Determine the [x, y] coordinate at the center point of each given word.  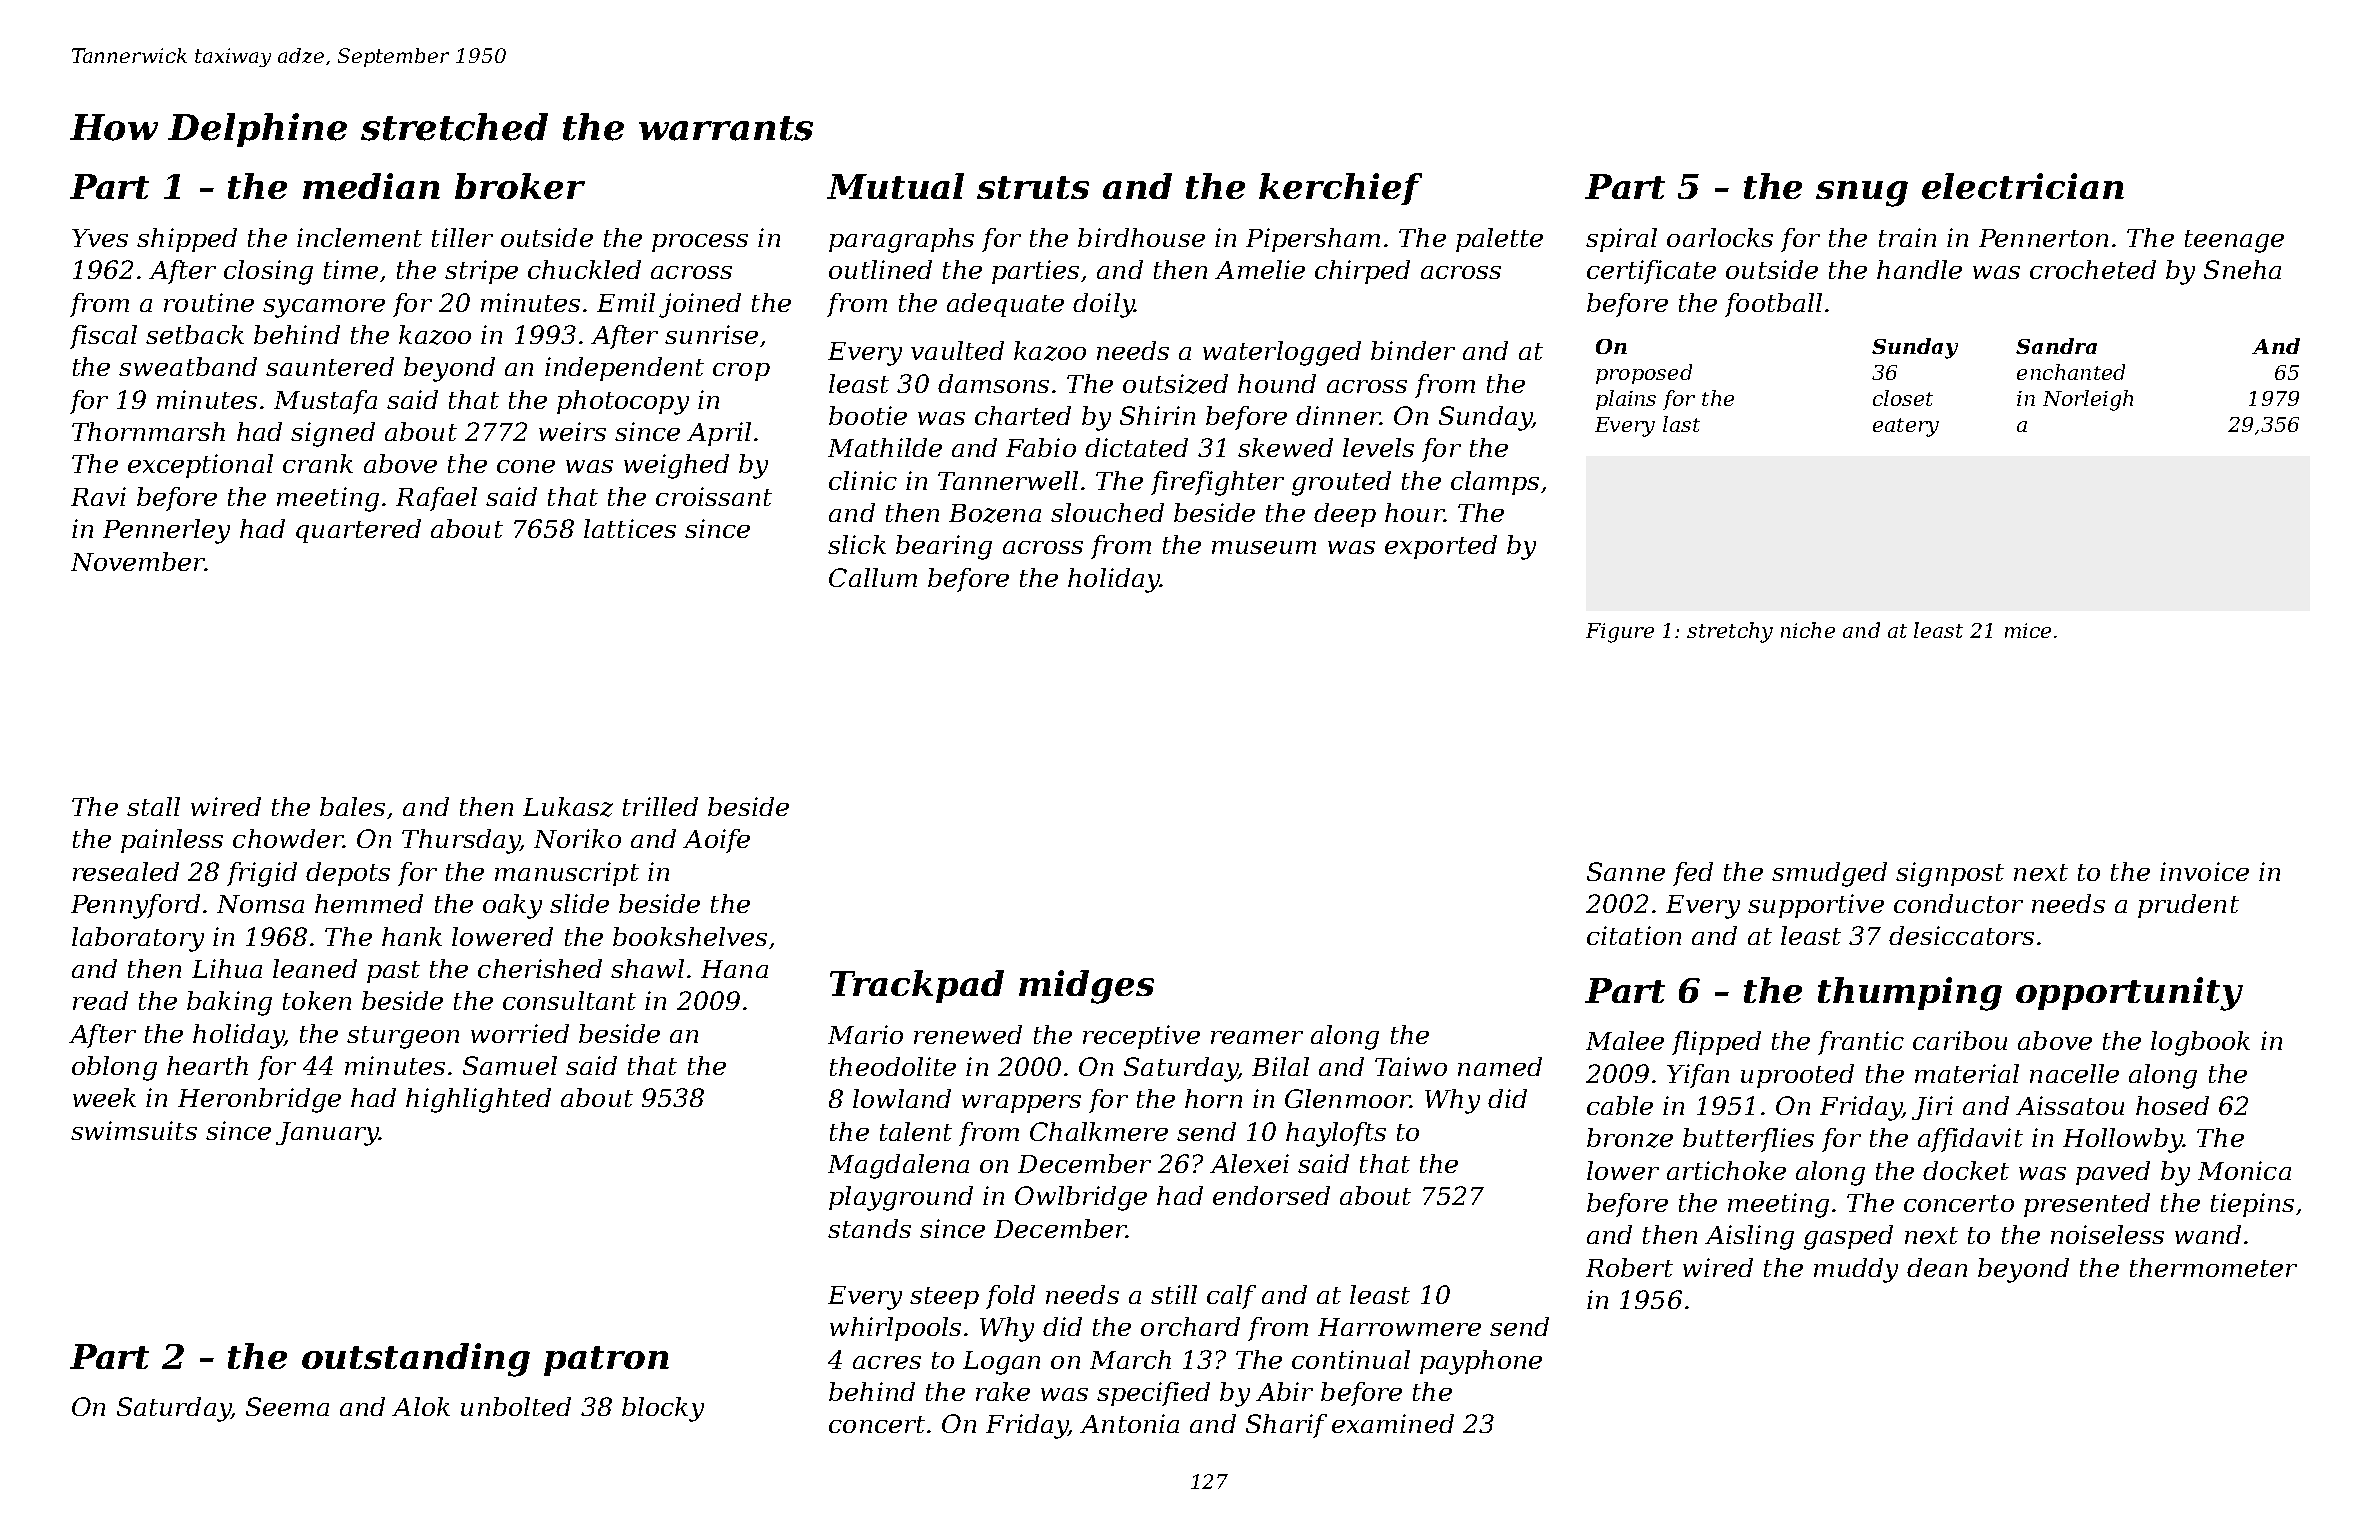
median [371, 186]
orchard [1190, 1326]
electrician [2023, 186]
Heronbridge [259, 1100]
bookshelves [690, 936]
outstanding [416, 1360]
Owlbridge [1081, 1198]
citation [1634, 935]
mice [2028, 630]
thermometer [2213, 1267]
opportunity [2129, 994]
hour [1414, 512]
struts [1033, 187]
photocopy [623, 402]
